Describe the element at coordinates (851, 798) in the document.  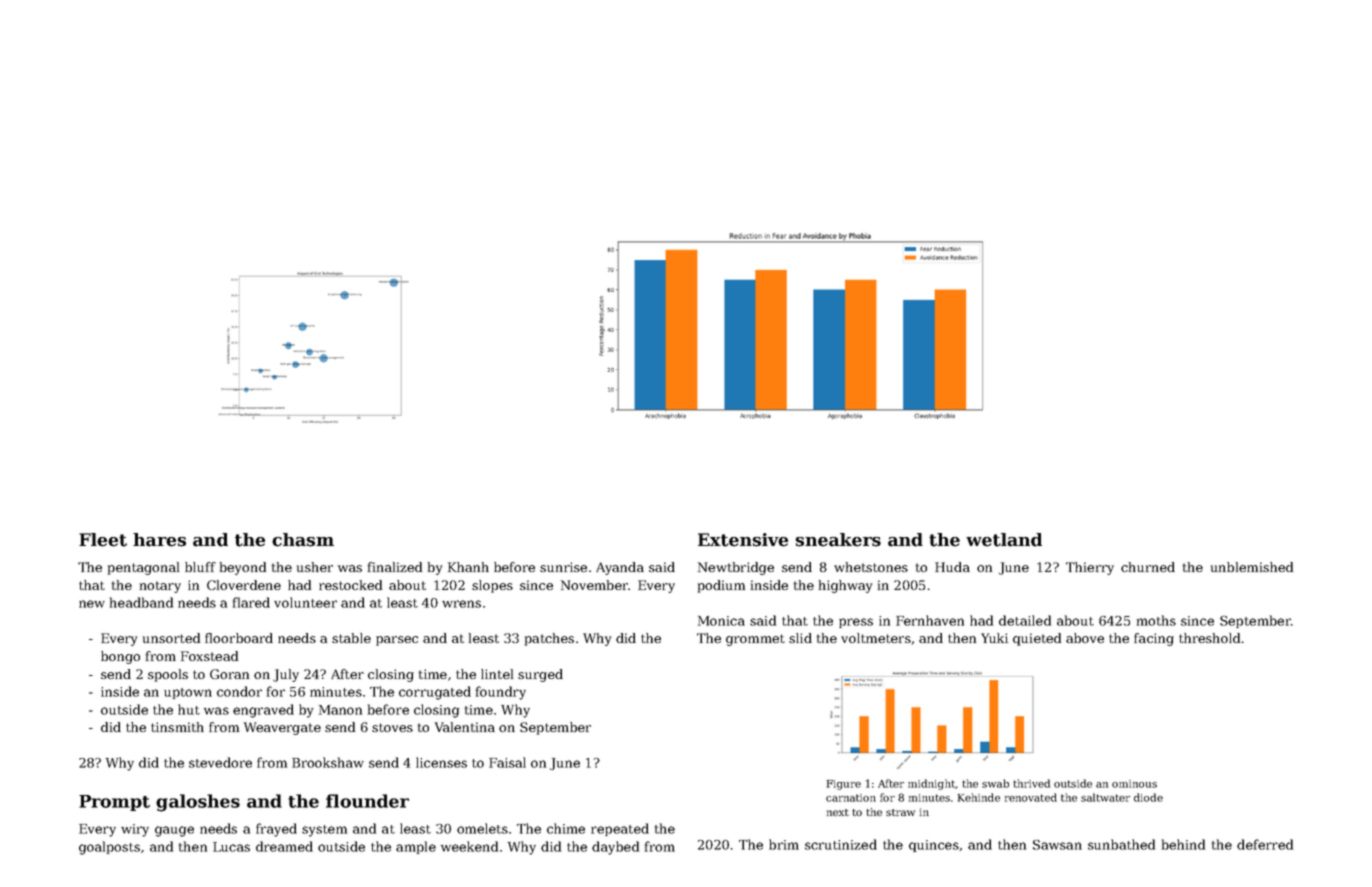
I see `carnation` at that location.
